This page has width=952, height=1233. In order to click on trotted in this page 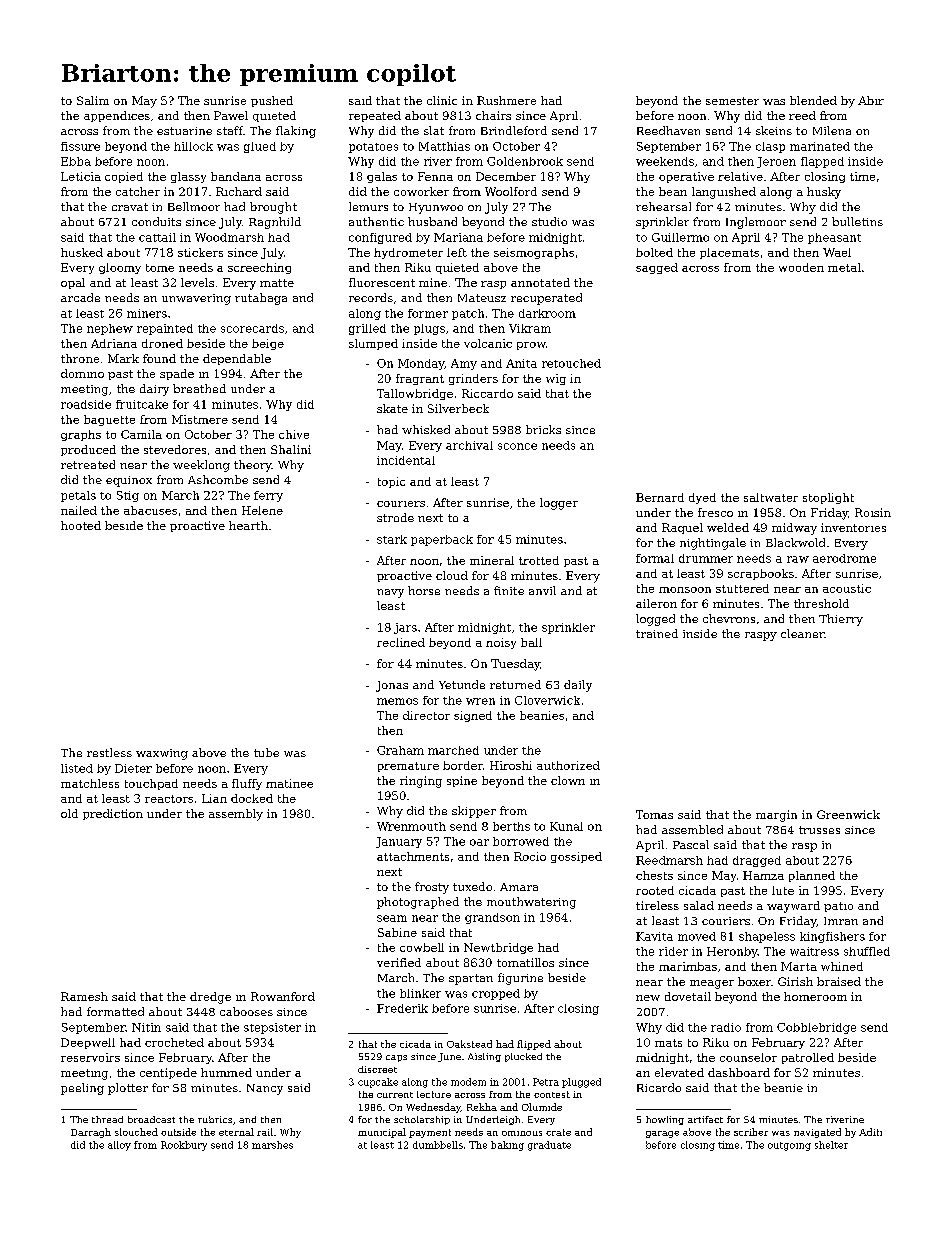, I will do `click(539, 560)`.
